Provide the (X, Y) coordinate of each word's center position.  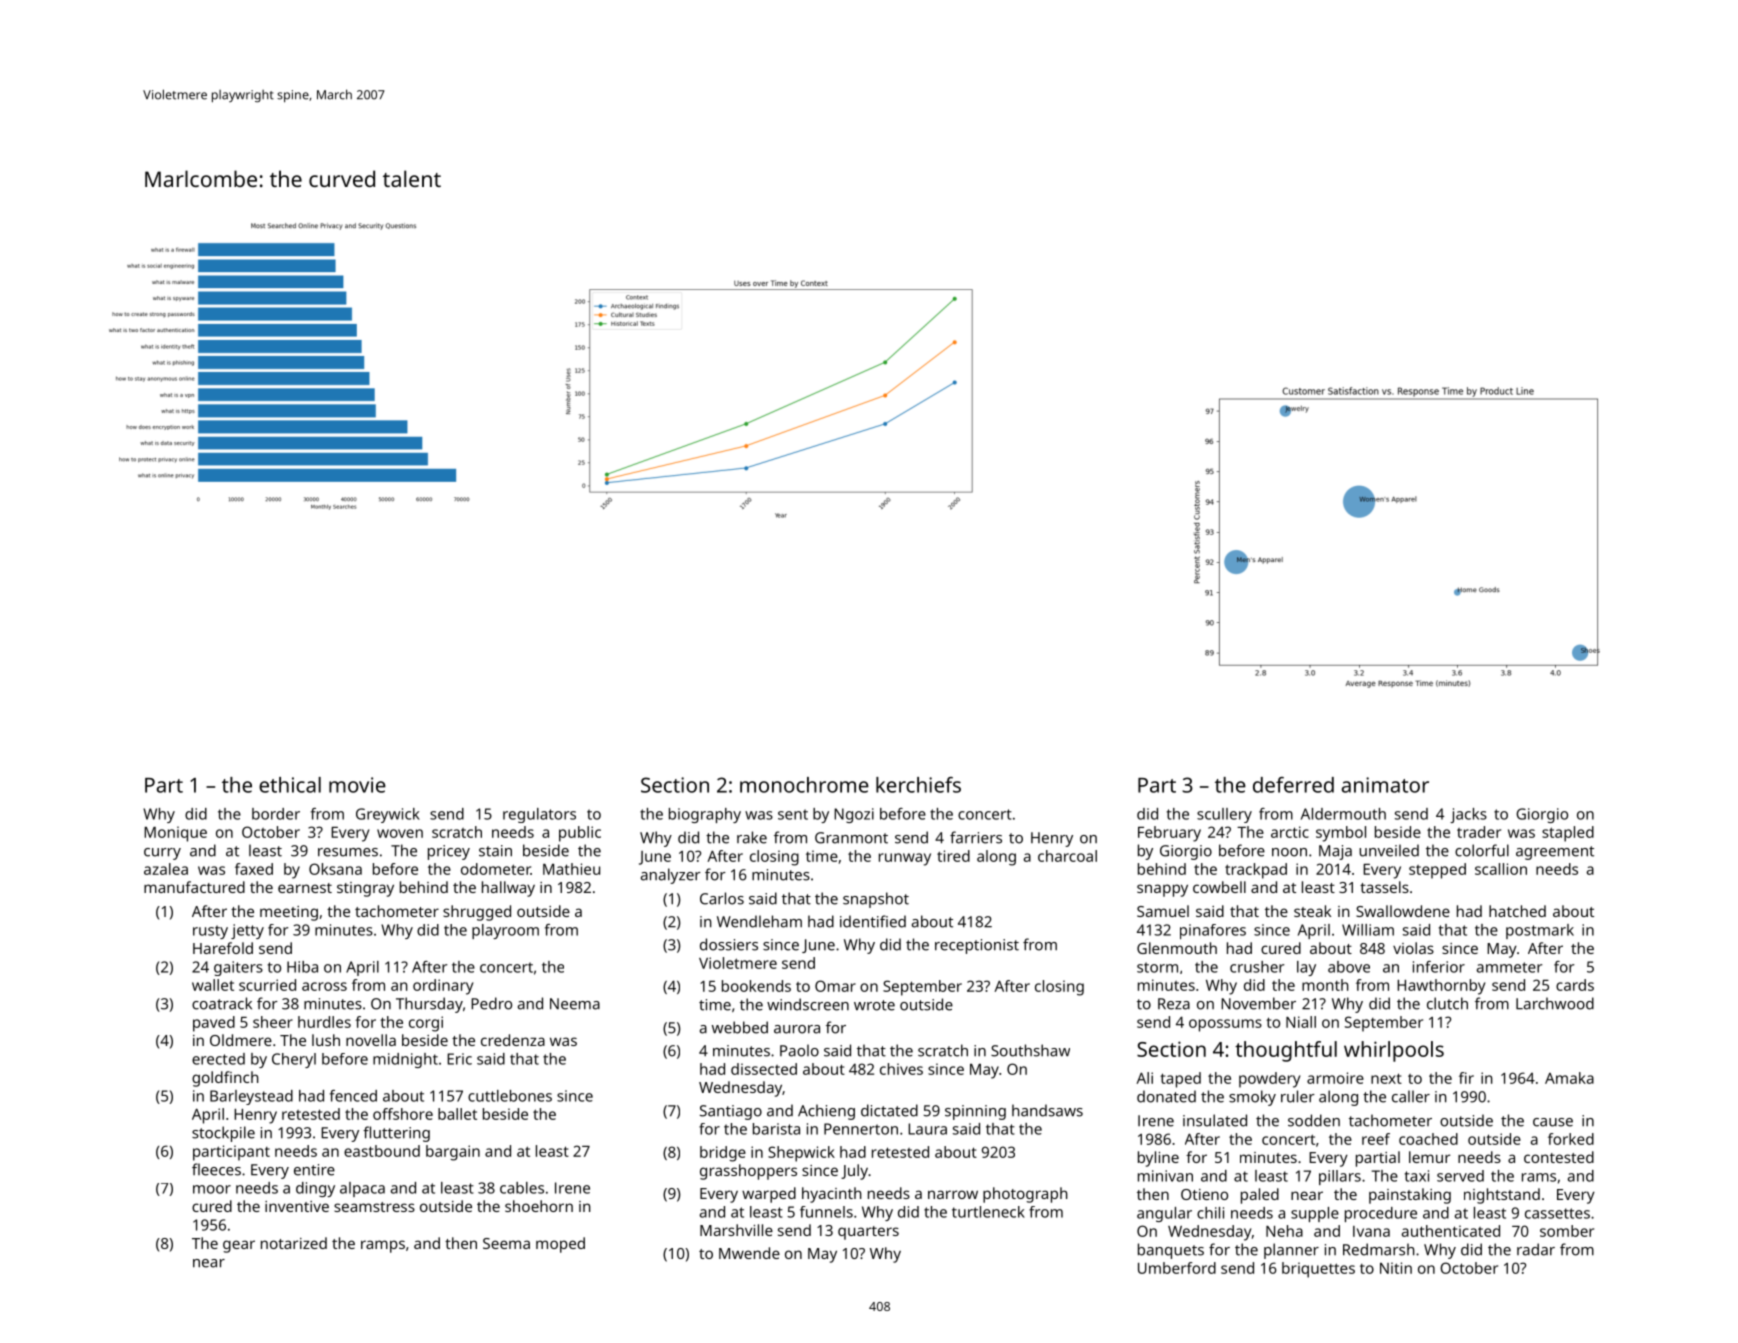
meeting (289, 913)
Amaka (1569, 1078)
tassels (1384, 887)
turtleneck (988, 1212)
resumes (348, 852)
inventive (297, 1206)
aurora (797, 1029)
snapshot (876, 900)
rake (752, 837)
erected (218, 1059)
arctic (1290, 832)
